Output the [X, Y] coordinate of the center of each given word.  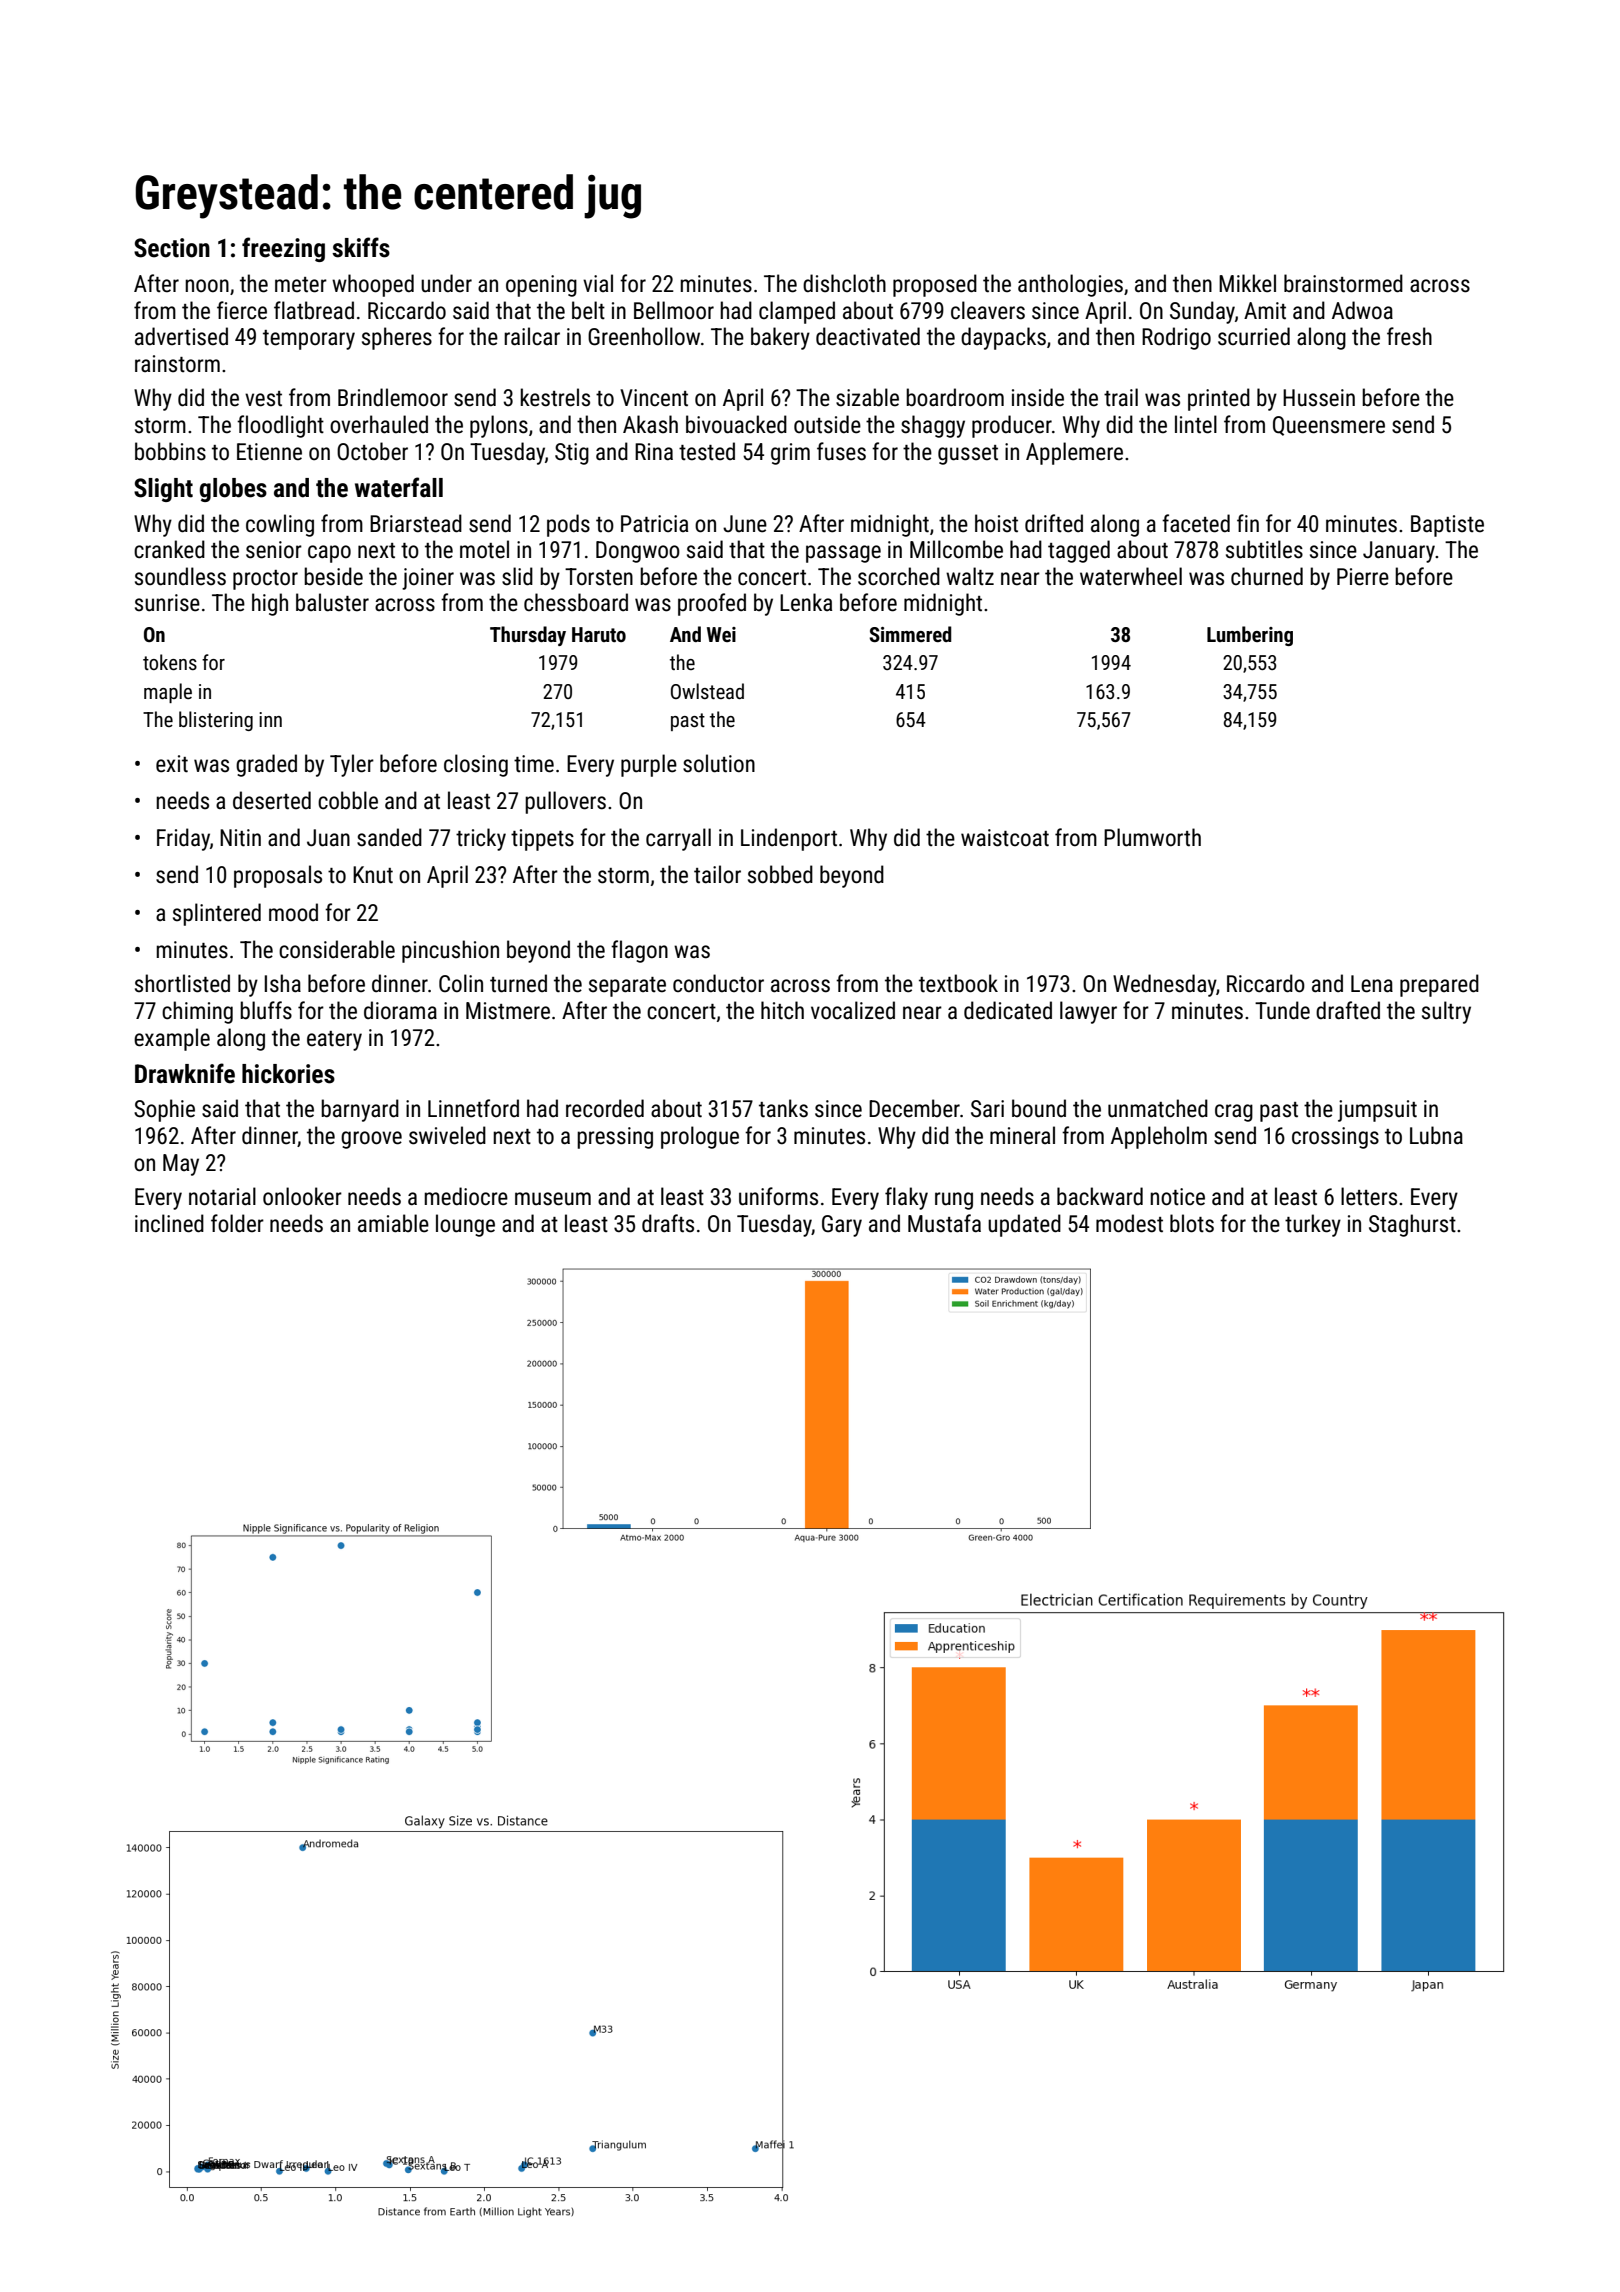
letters [1369, 1196]
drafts [668, 1223]
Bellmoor [674, 310]
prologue [700, 1137]
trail [1121, 397]
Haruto [599, 634]
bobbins [170, 451]
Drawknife [185, 1073]
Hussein [1319, 398]
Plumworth [1152, 837]
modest [1129, 1223]
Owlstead [707, 691]
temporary [309, 340]
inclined [169, 1223]
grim [790, 454]
